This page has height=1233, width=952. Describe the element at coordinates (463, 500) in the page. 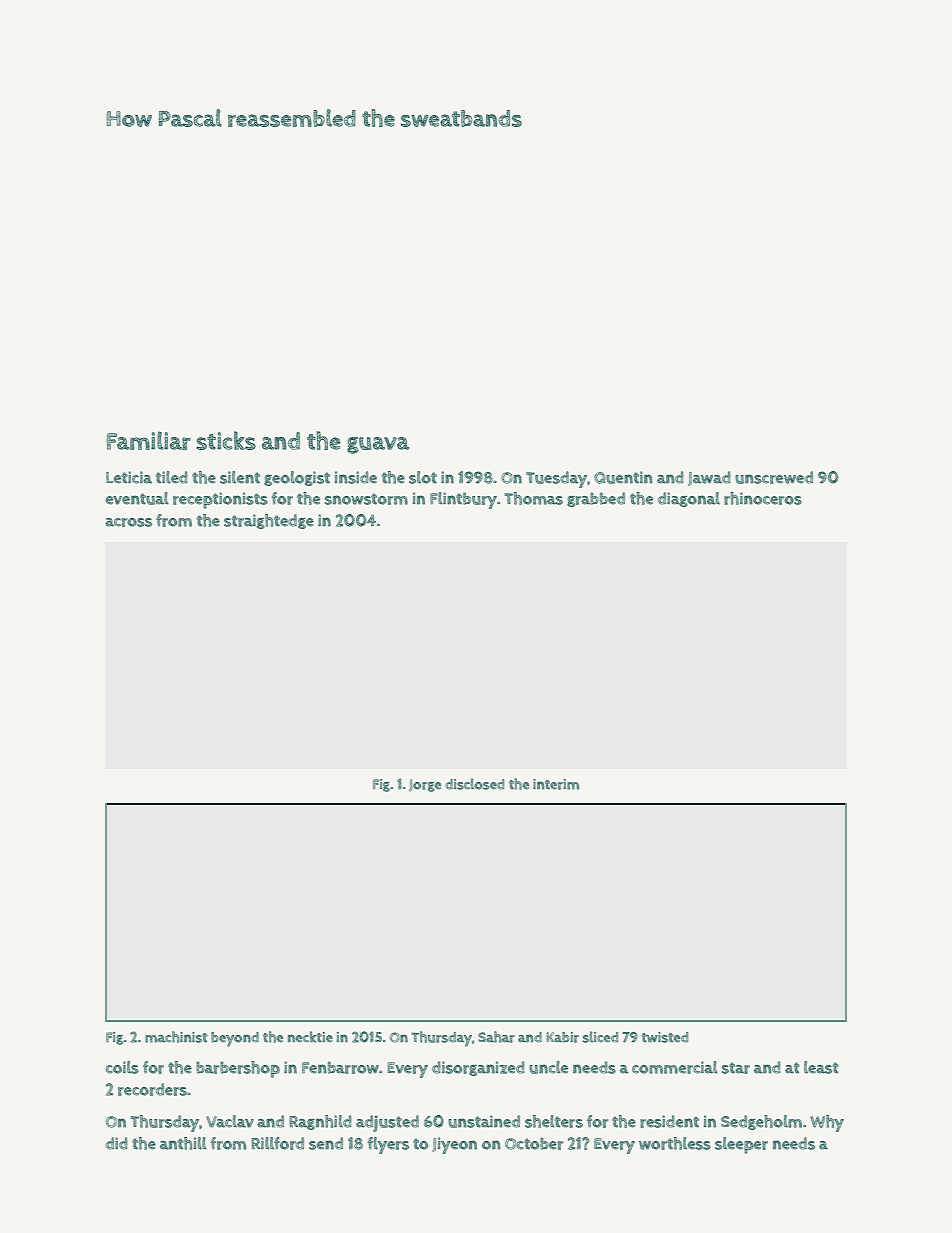

I see `Flintbury` at that location.
